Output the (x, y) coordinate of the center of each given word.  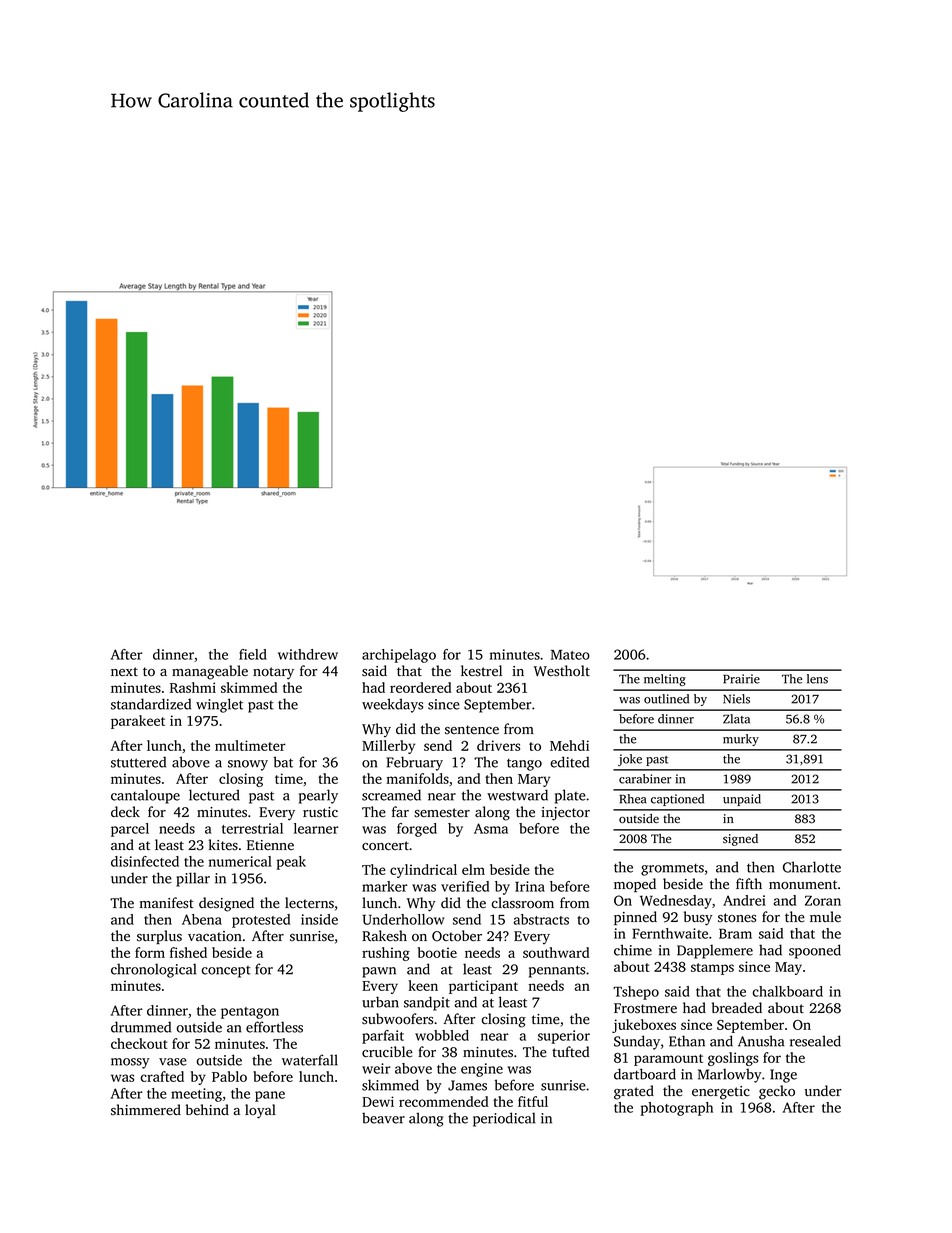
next (124, 672)
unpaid (742, 800)
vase (173, 1062)
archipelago (399, 656)
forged (417, 830)
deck (125, 812)
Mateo (570, 654)
